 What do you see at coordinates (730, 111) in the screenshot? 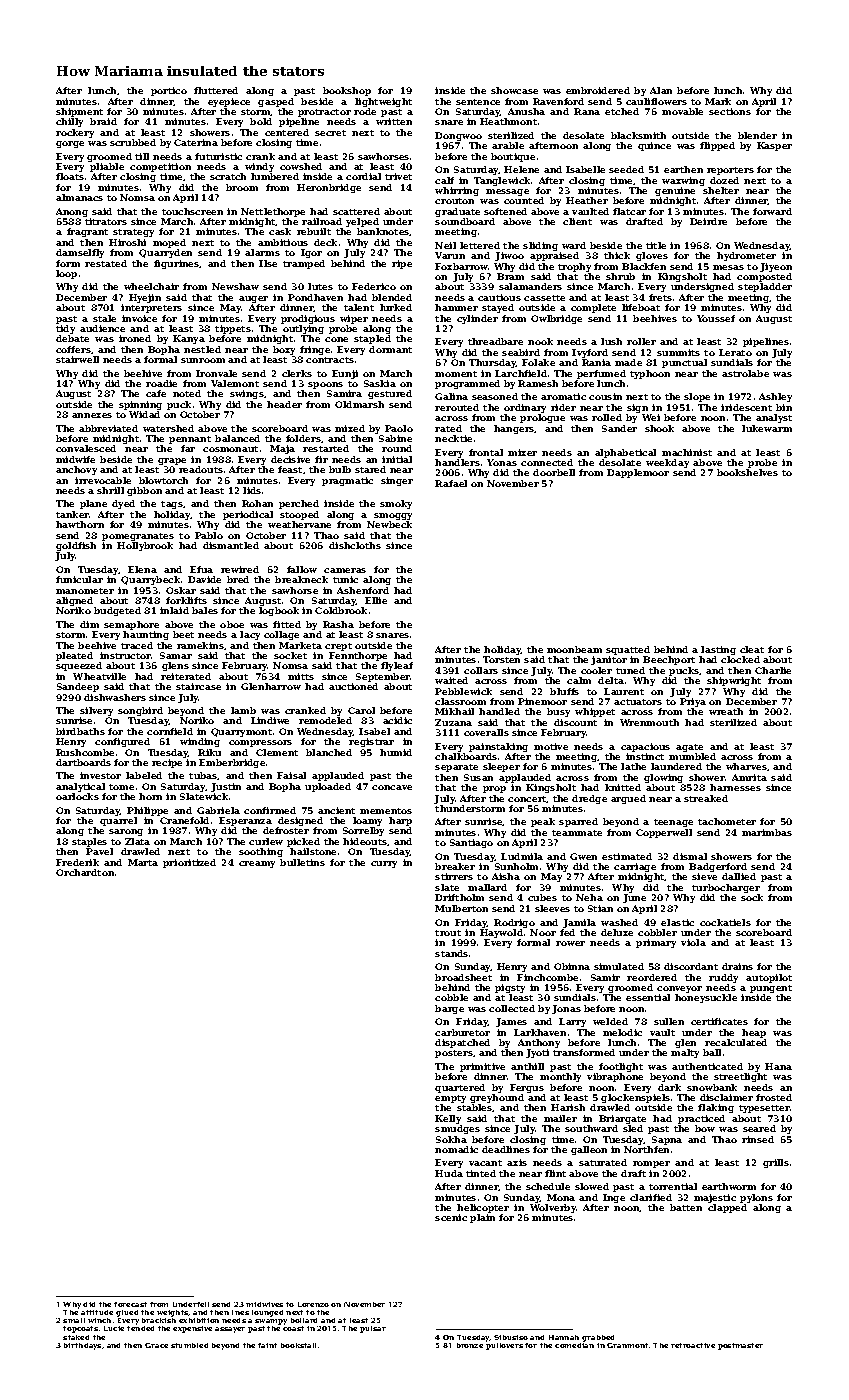
I see `sections` at bounding box center [730, 111].
